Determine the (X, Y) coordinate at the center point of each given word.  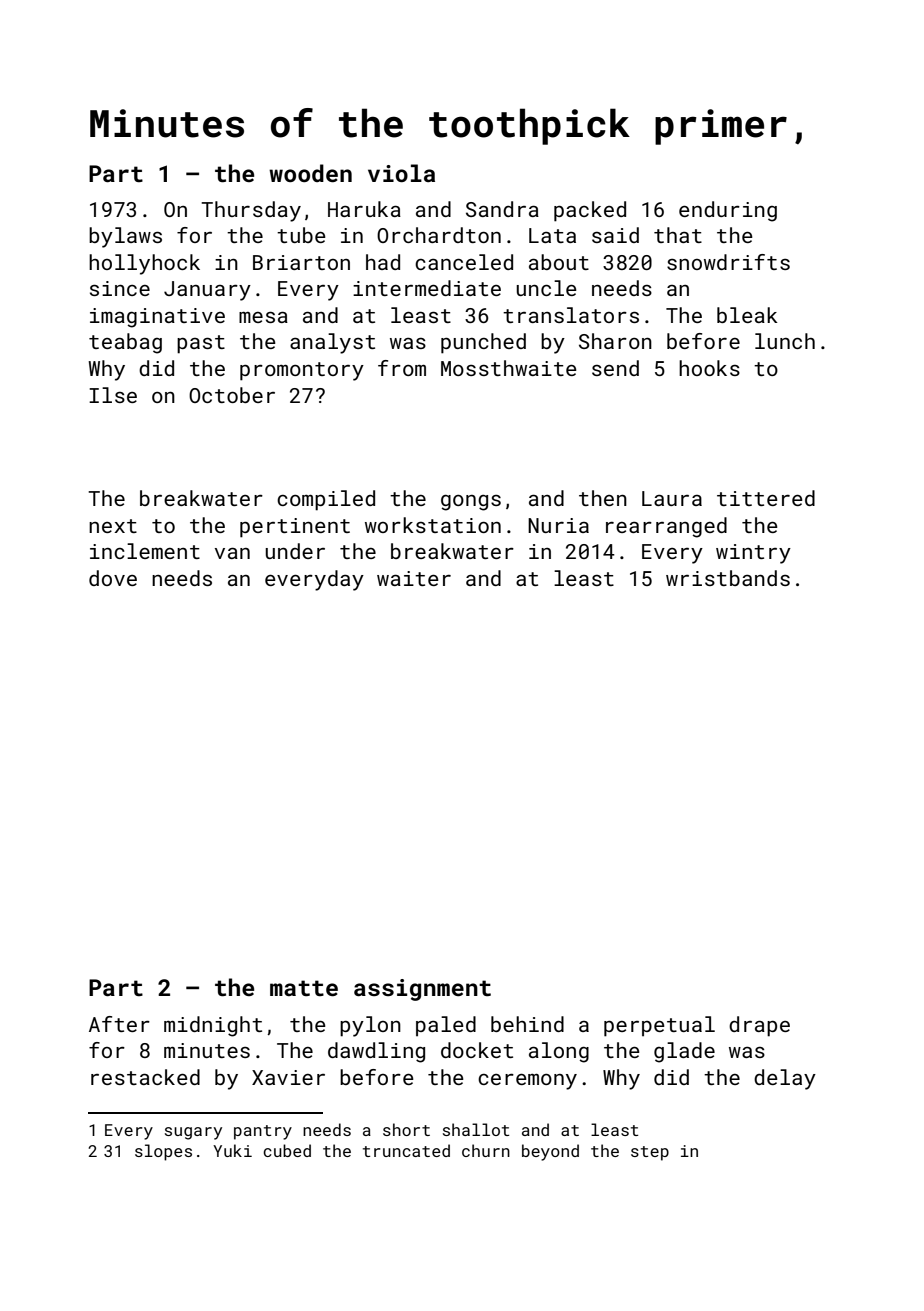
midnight (213, 1026)
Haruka (364, 209)
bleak (747, 315)
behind (527, 1024)
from (402, 368)
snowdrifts (728, 262)
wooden (310, 173)
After (119, 1024)
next (113, 526)
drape (759, 1026)
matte (304, 988)
